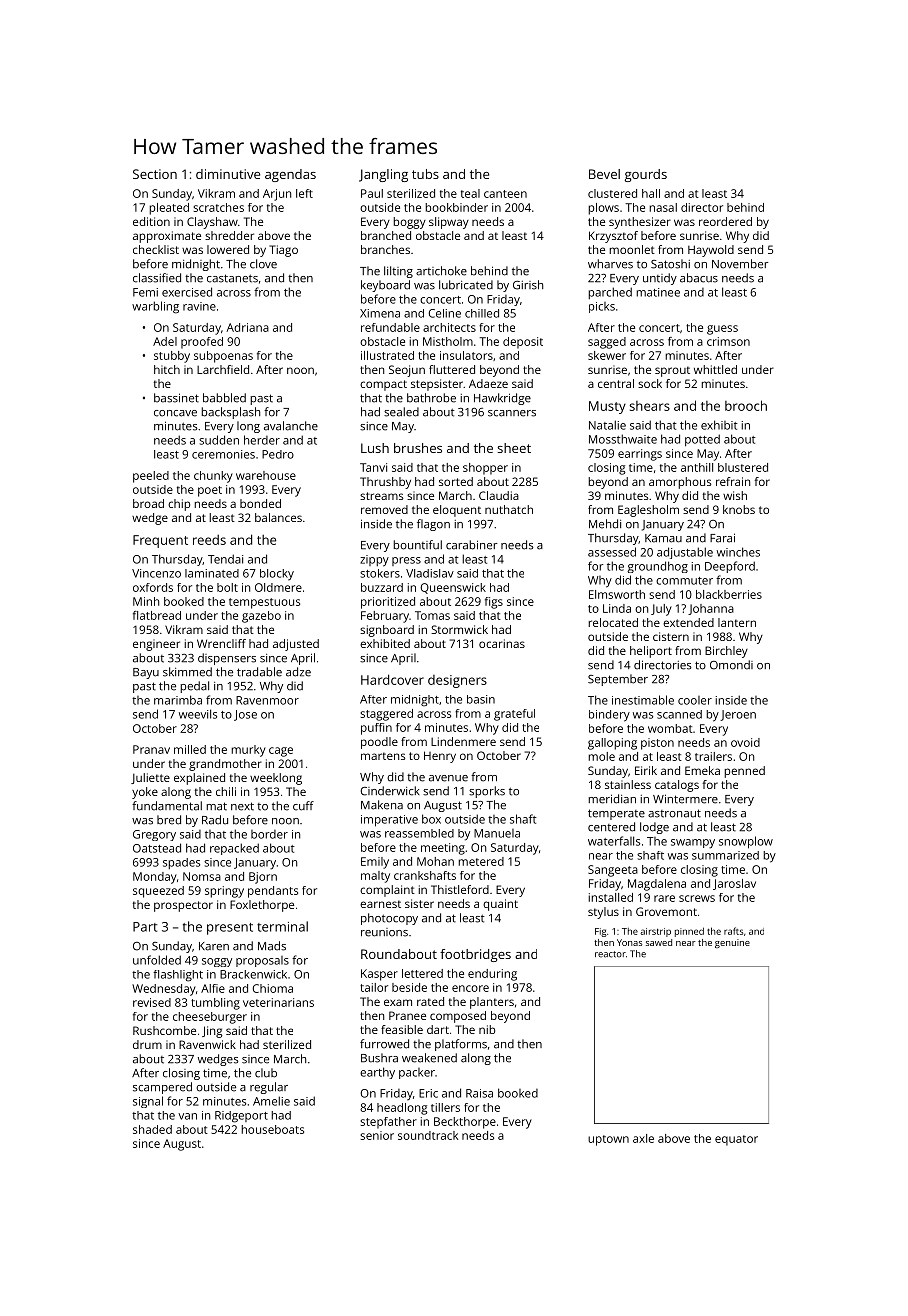  Describe the element at coordinates (152, 1129) in the page. I see `shaded` at that location.
